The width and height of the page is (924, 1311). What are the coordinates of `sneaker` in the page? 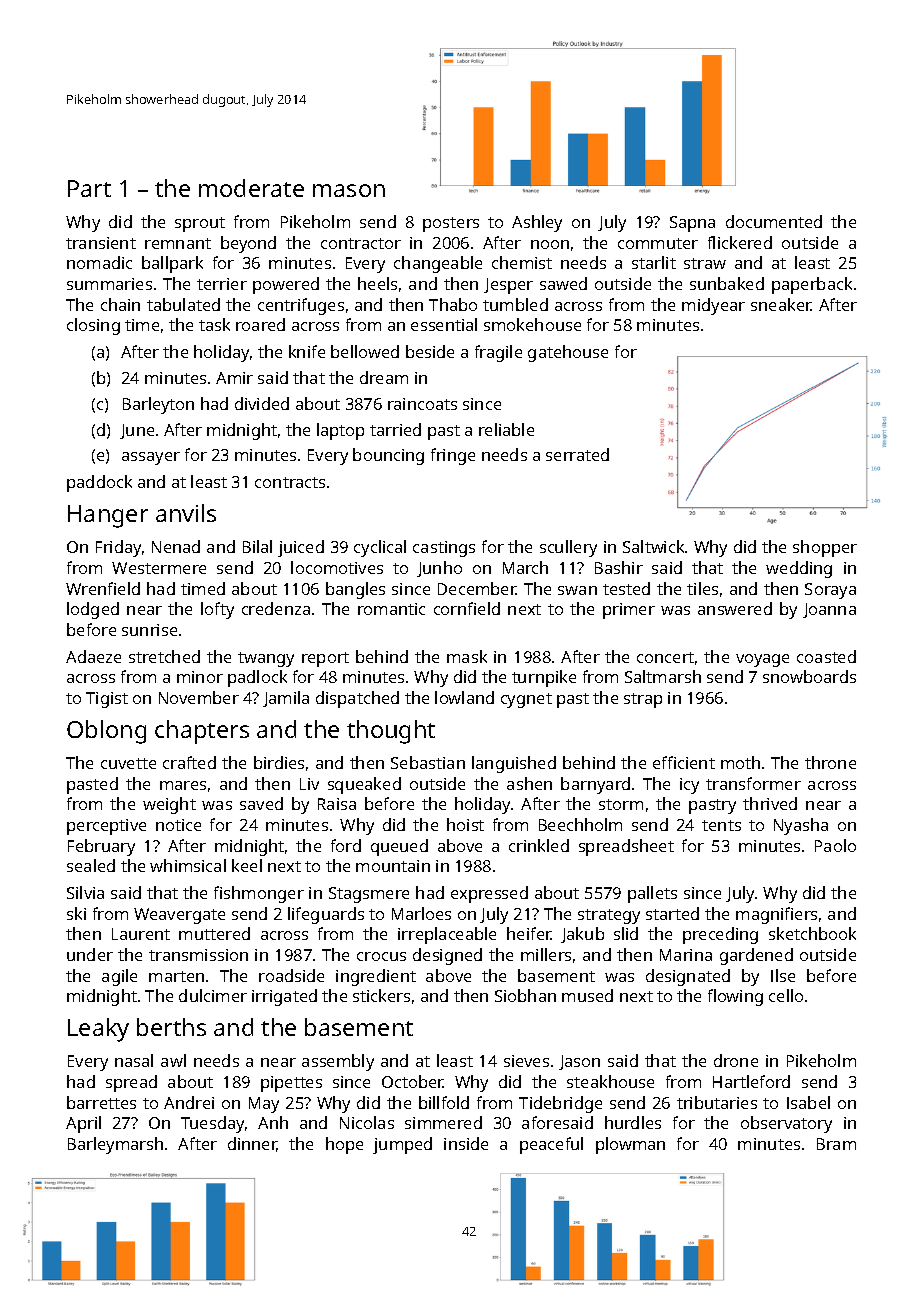 It's located at (781, 304).
